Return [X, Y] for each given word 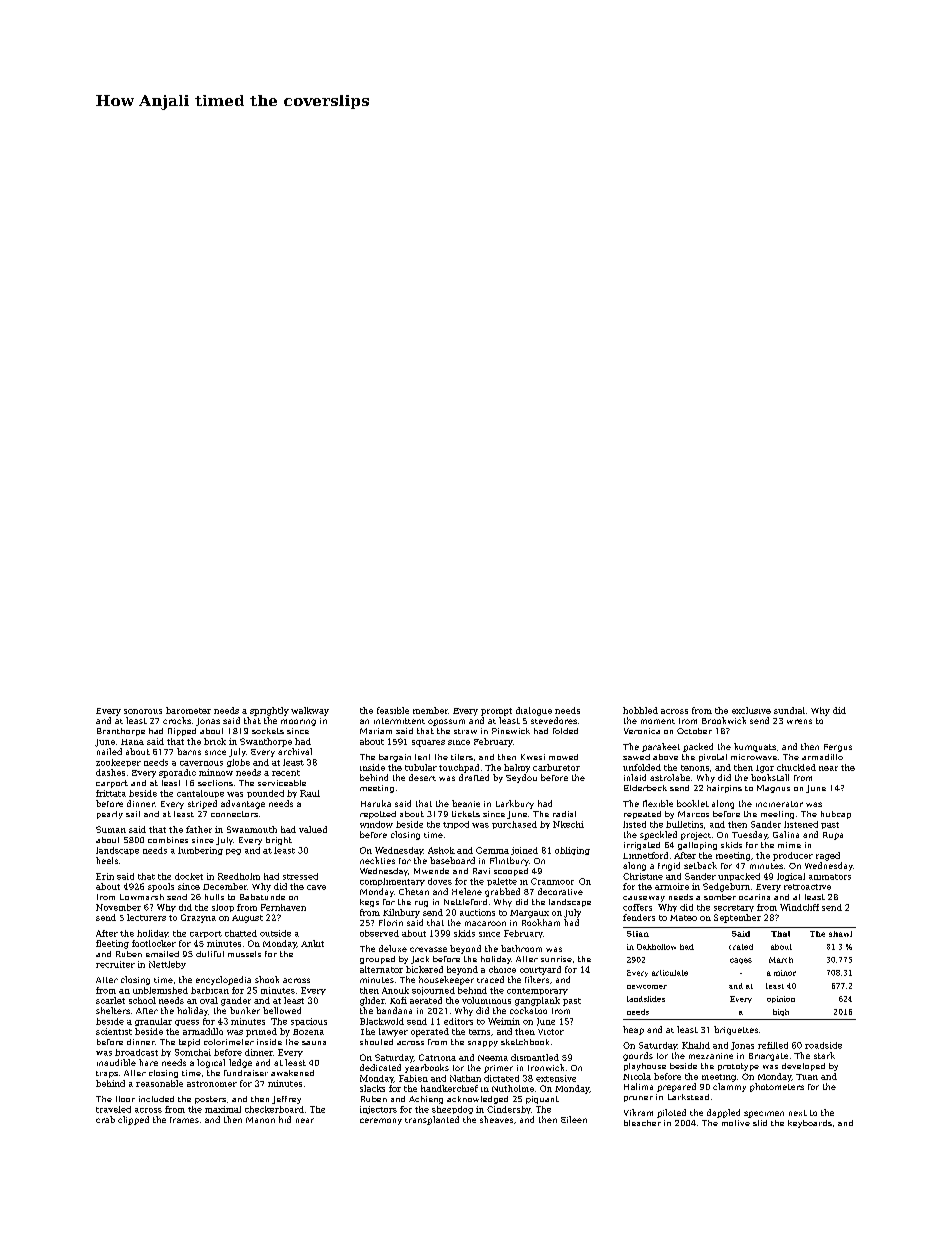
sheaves [496, 1119]
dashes [110, 772]
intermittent [399, 721]
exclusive [751, 710]
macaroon [485, 923]
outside [275, 933]
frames [184, 1120]
